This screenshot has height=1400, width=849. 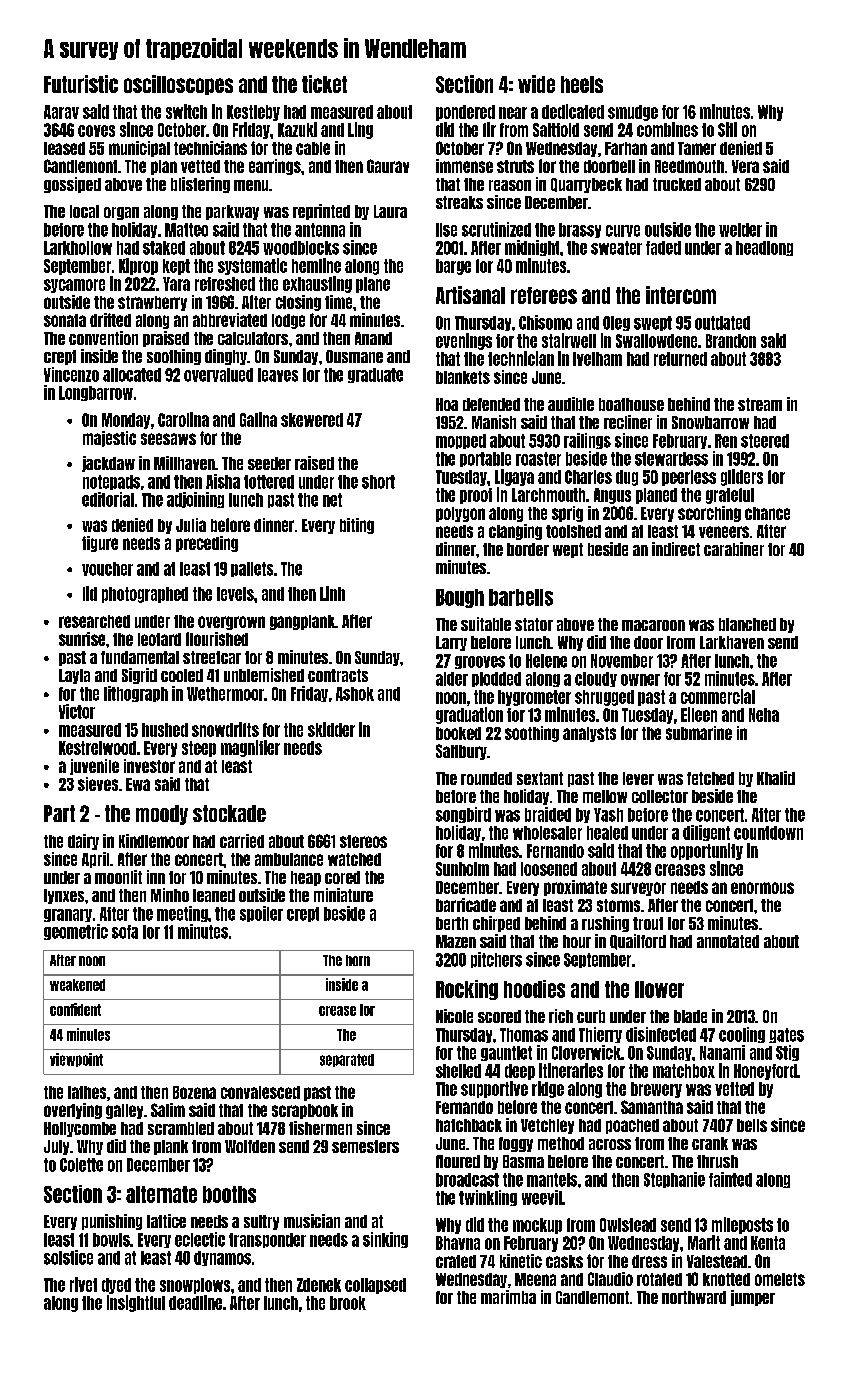 What do you see at coordinates (582, 84) in the screenshot?
I see `heels` at bounding box center [582, 84].
